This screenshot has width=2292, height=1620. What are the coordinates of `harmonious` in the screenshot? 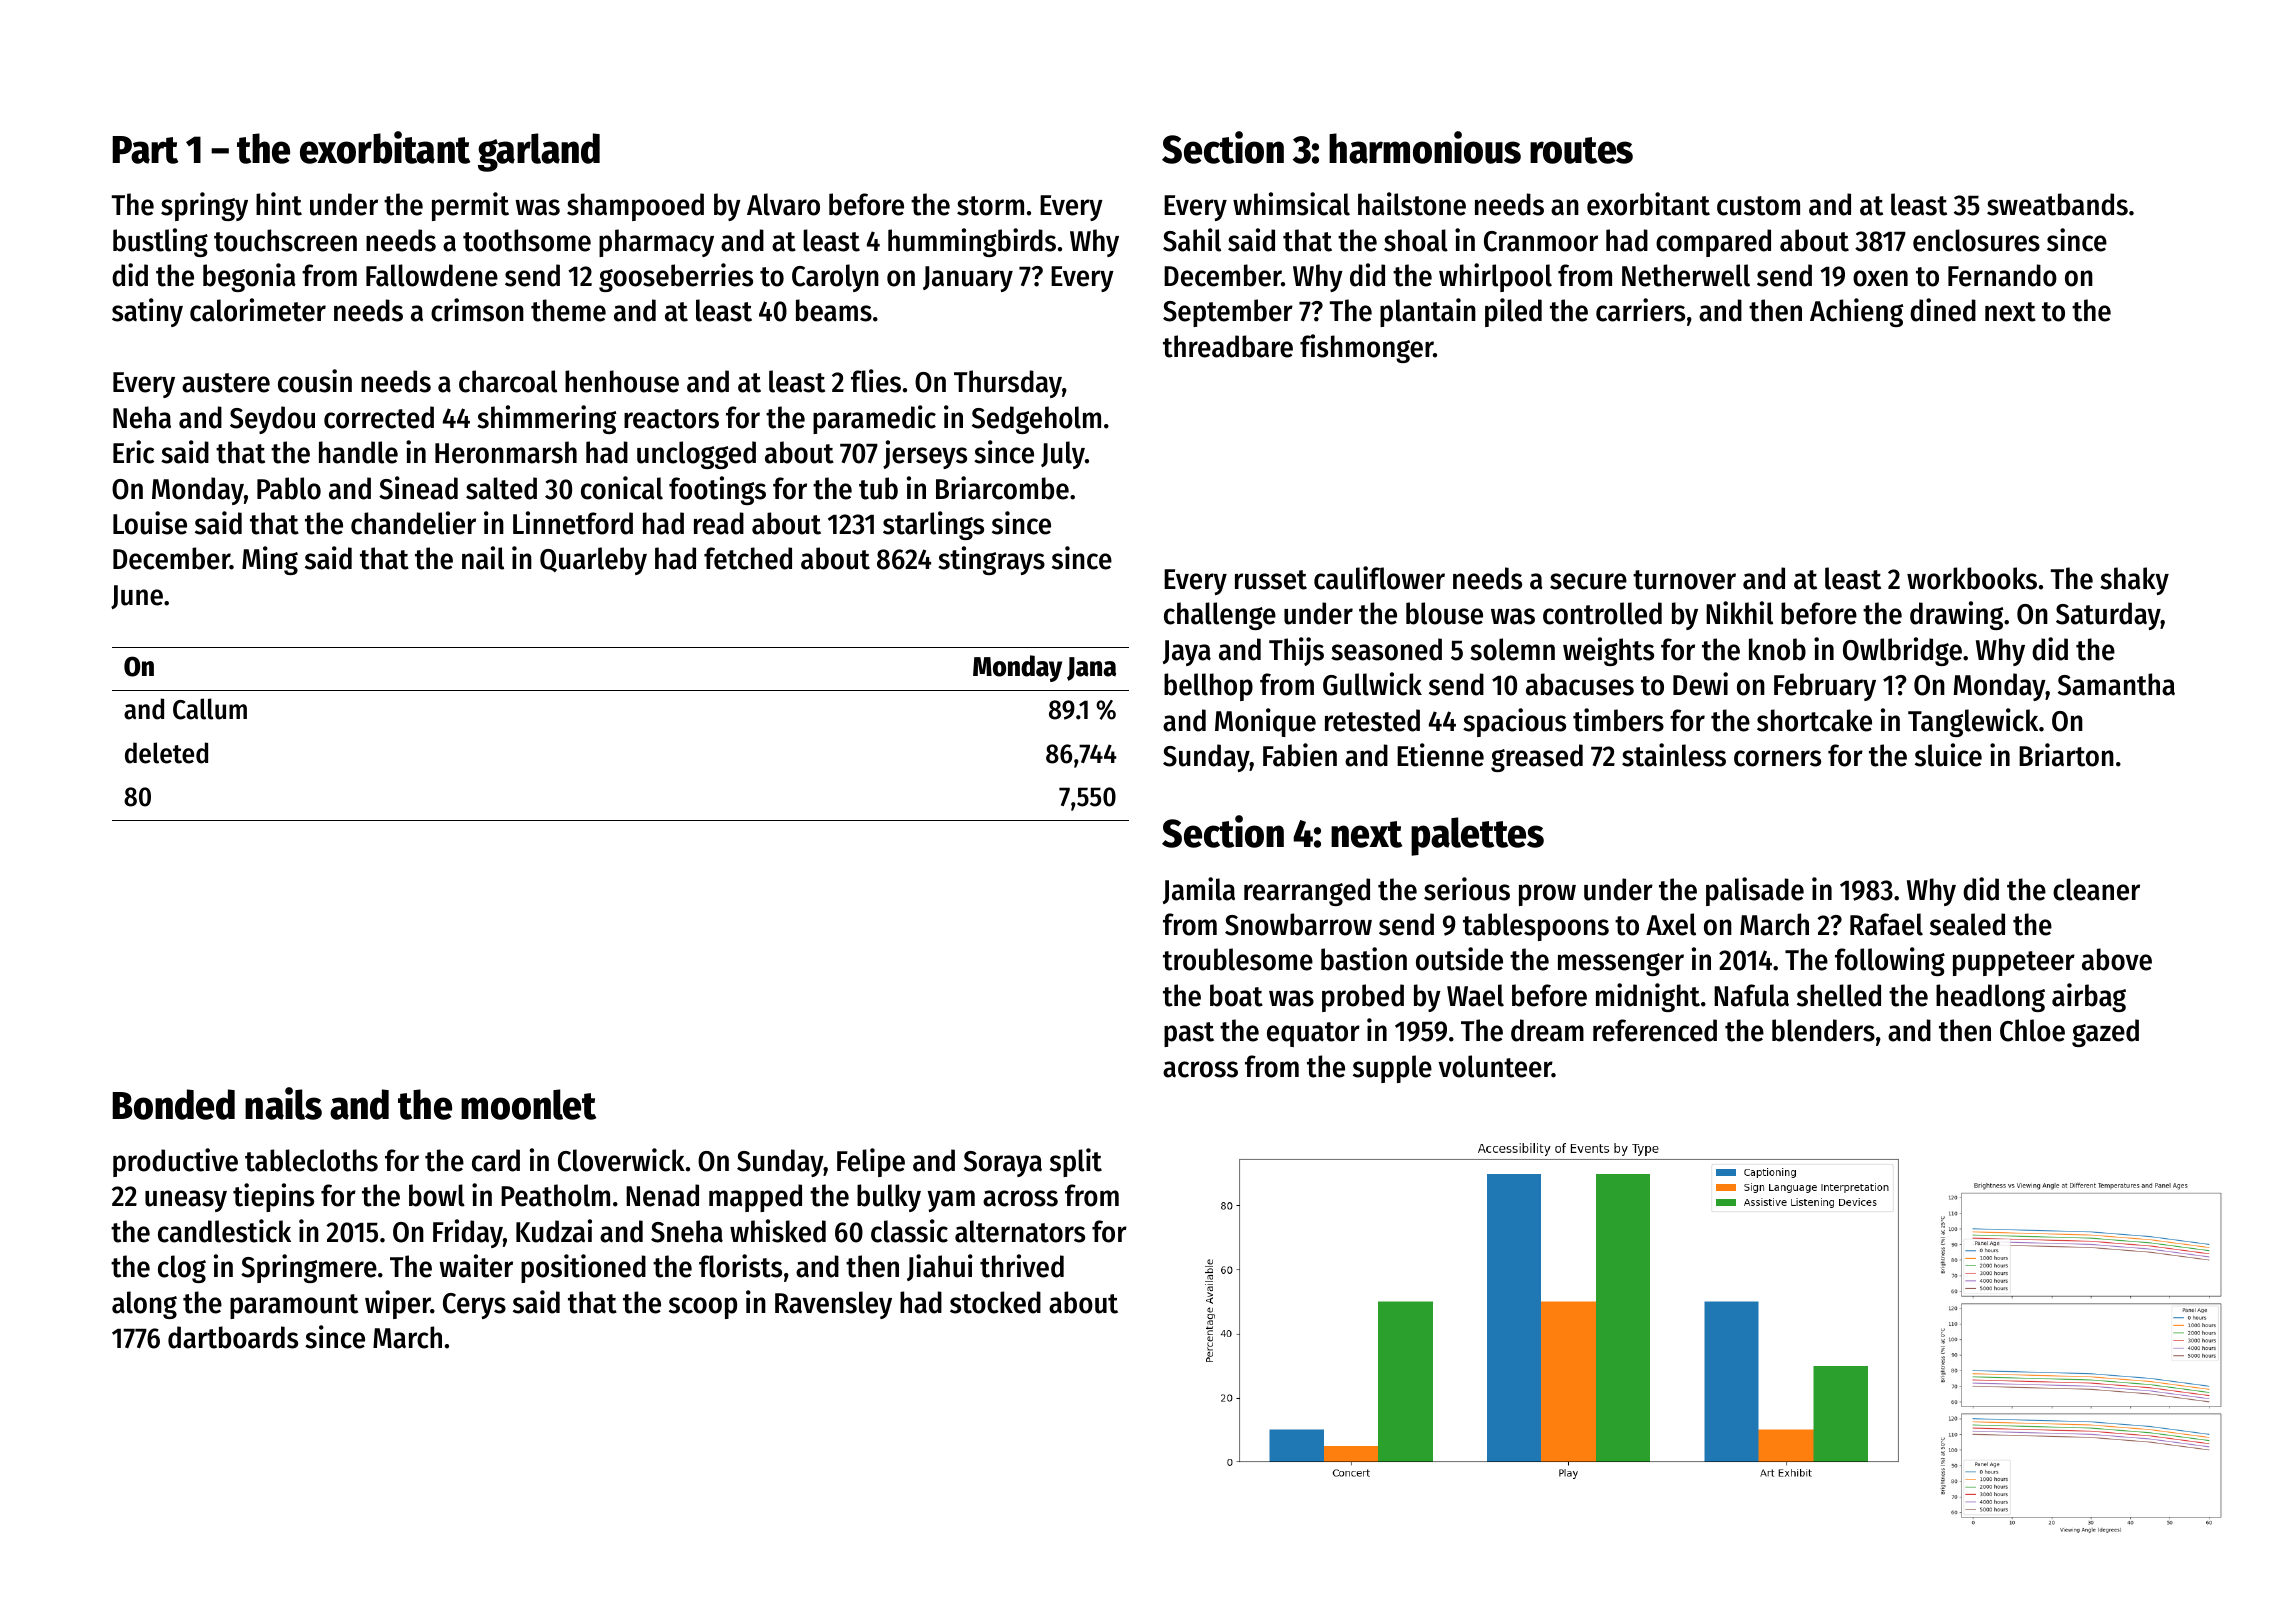 It's located at (1425, 147).
